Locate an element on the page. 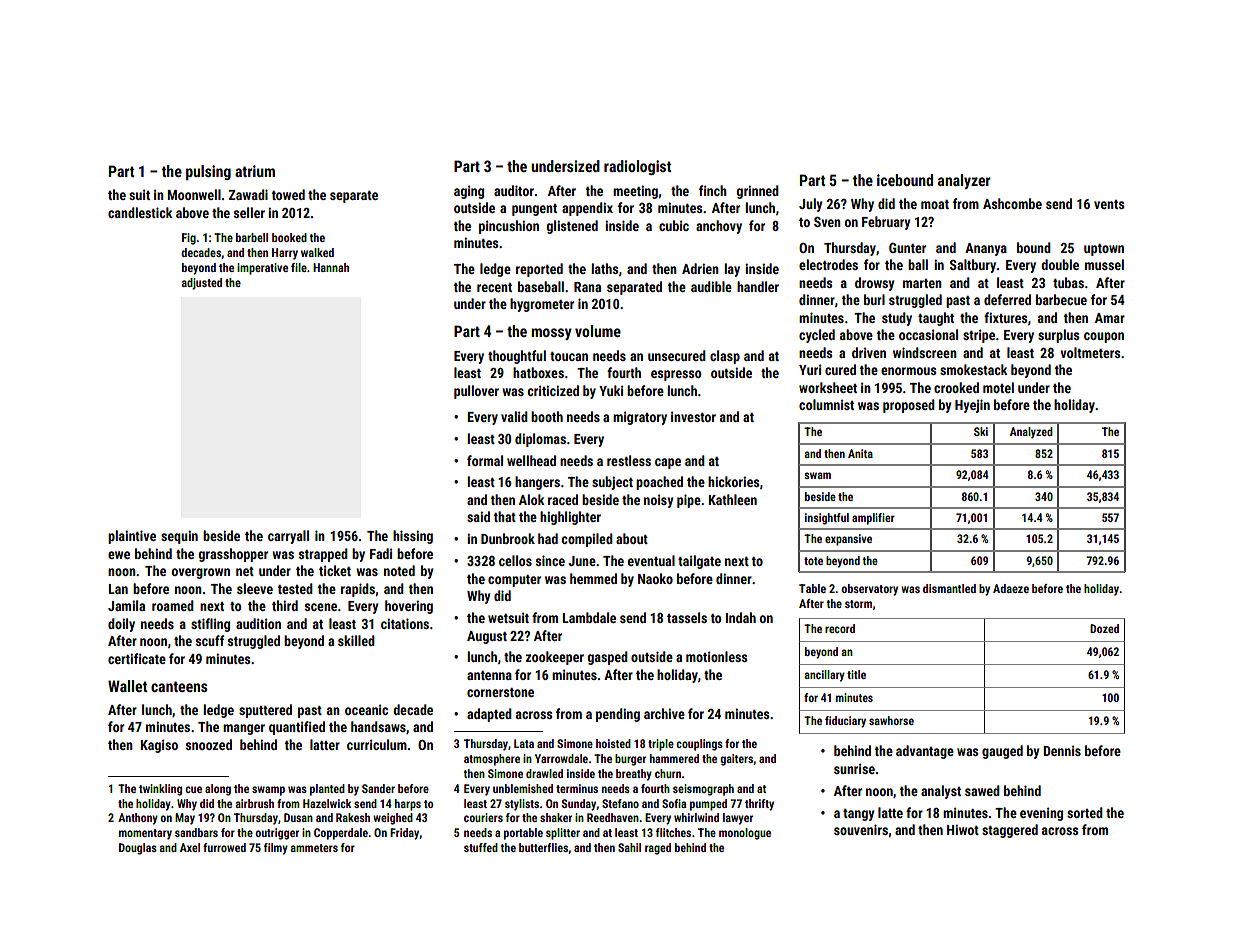  formal is located at coordinates (485, 460).
